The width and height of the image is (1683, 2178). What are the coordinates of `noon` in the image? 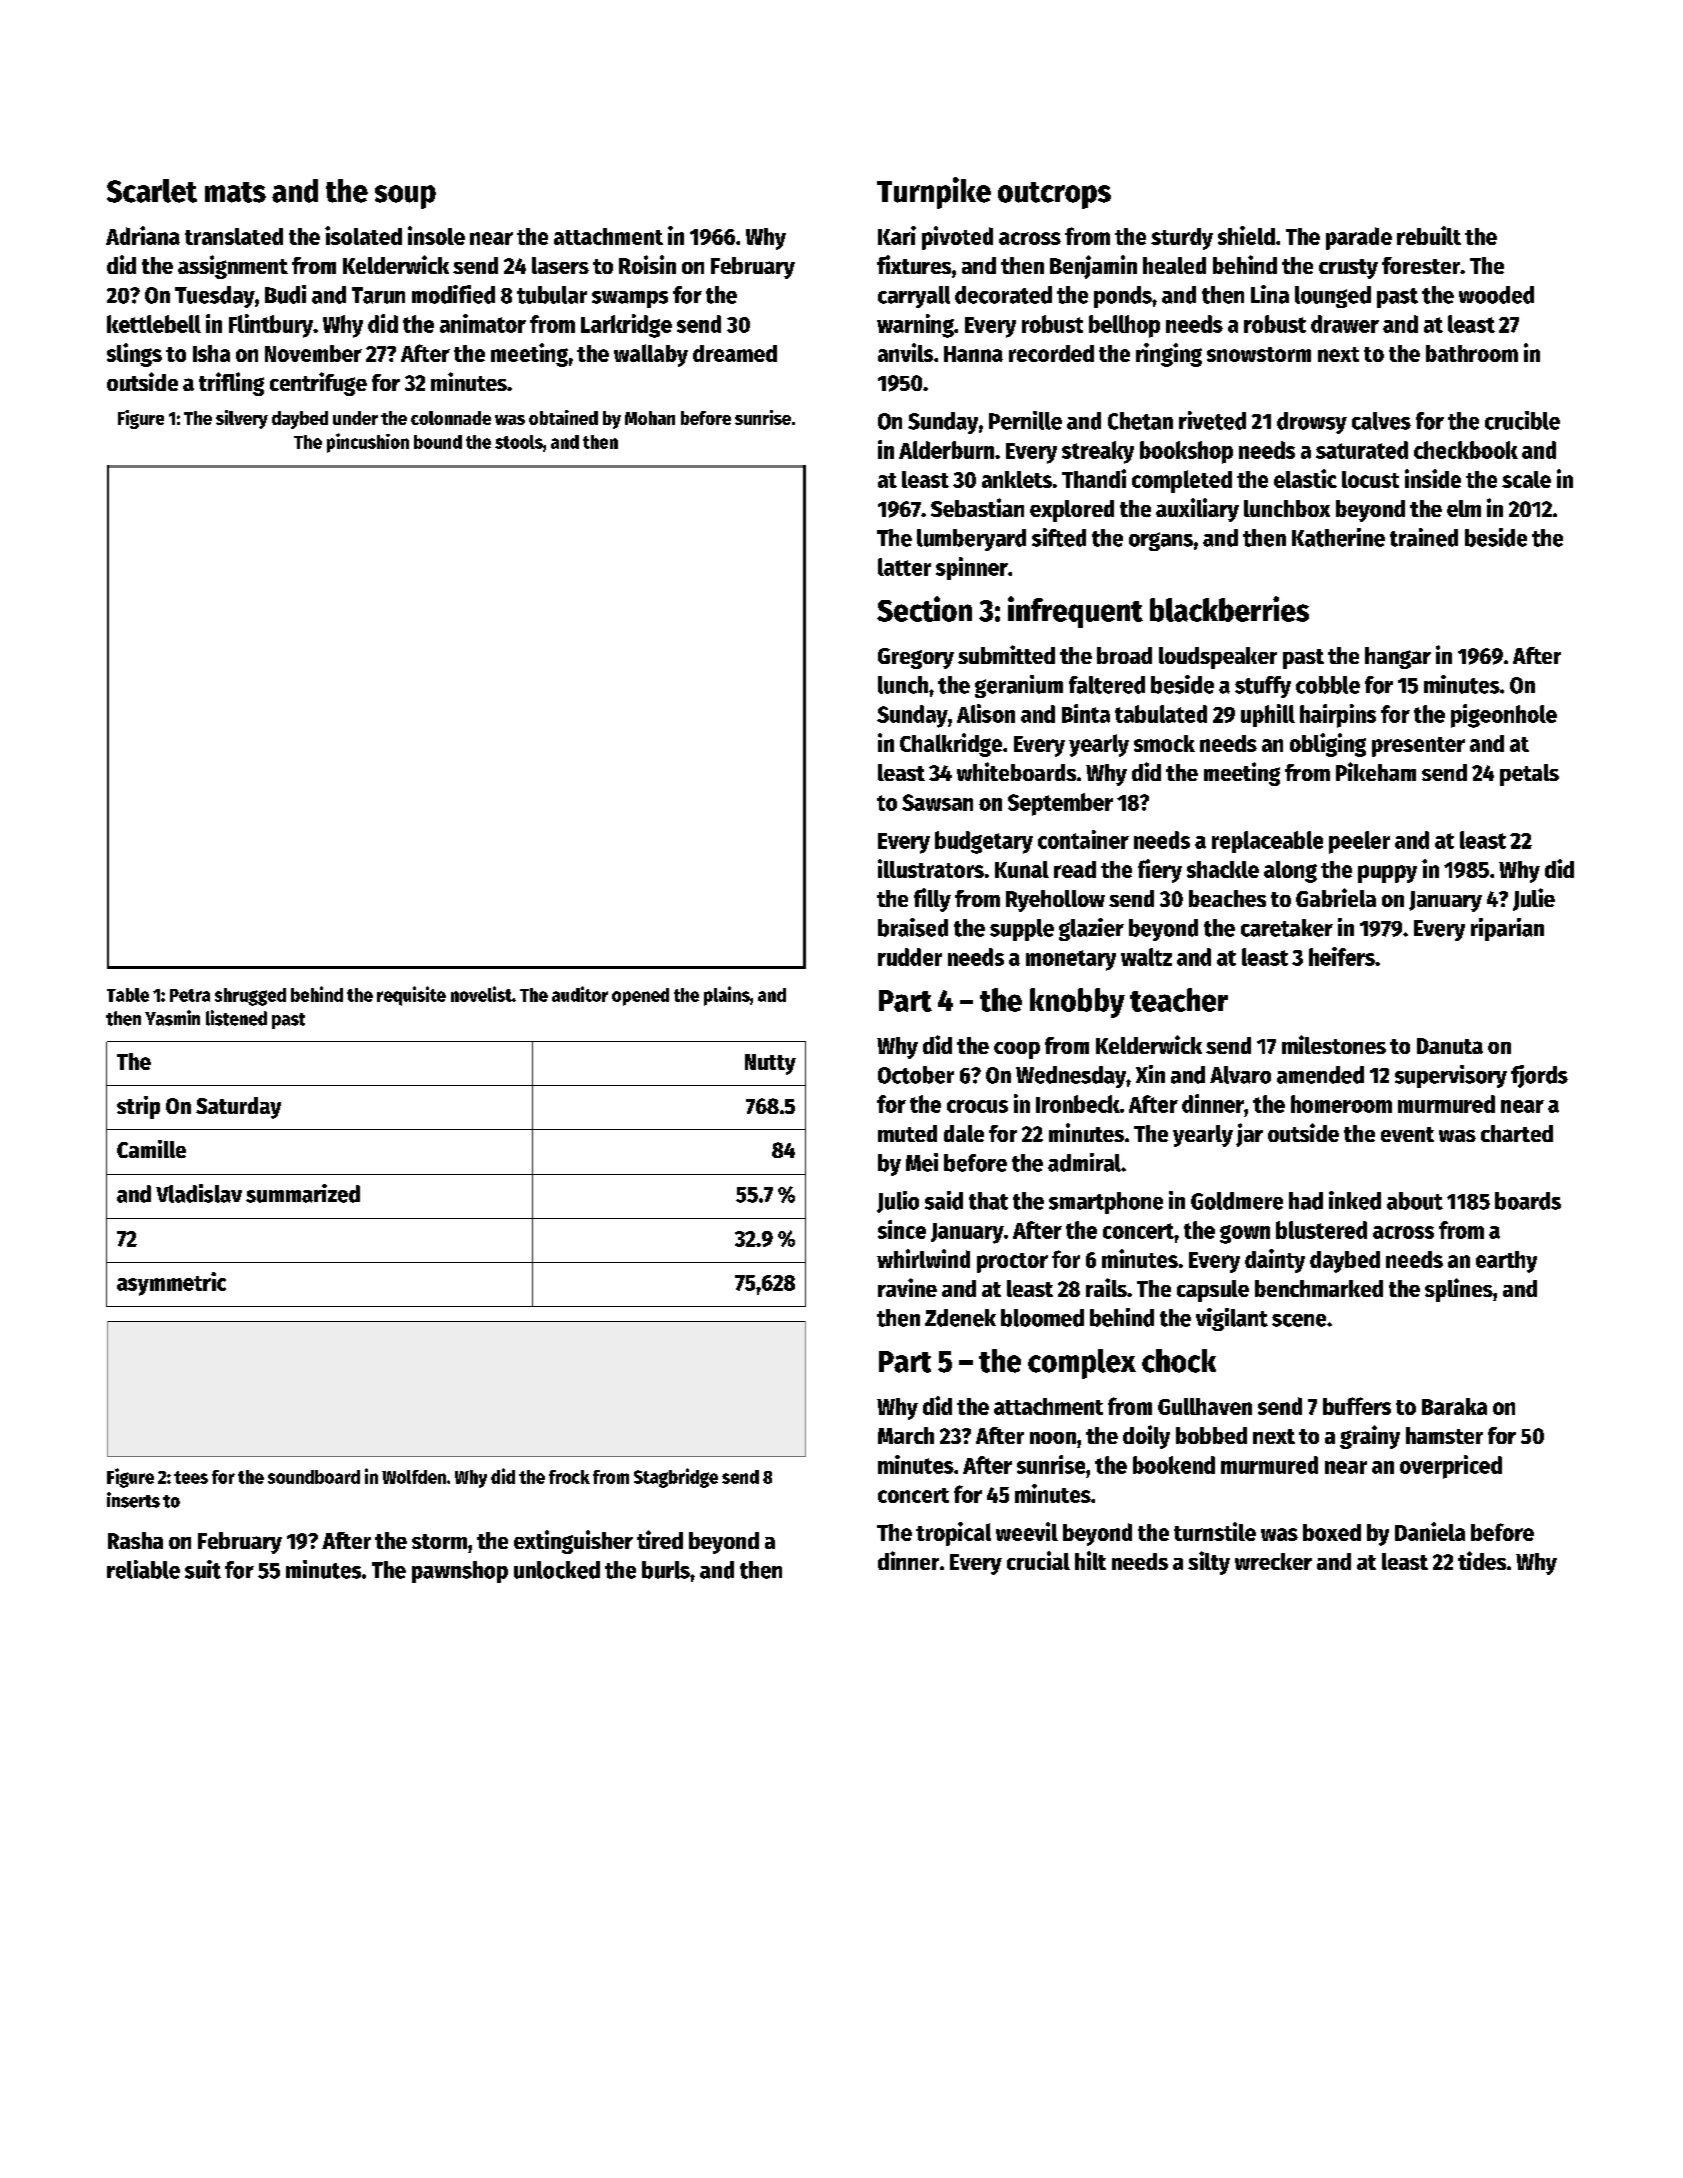 It's located at (1053, 1438).
